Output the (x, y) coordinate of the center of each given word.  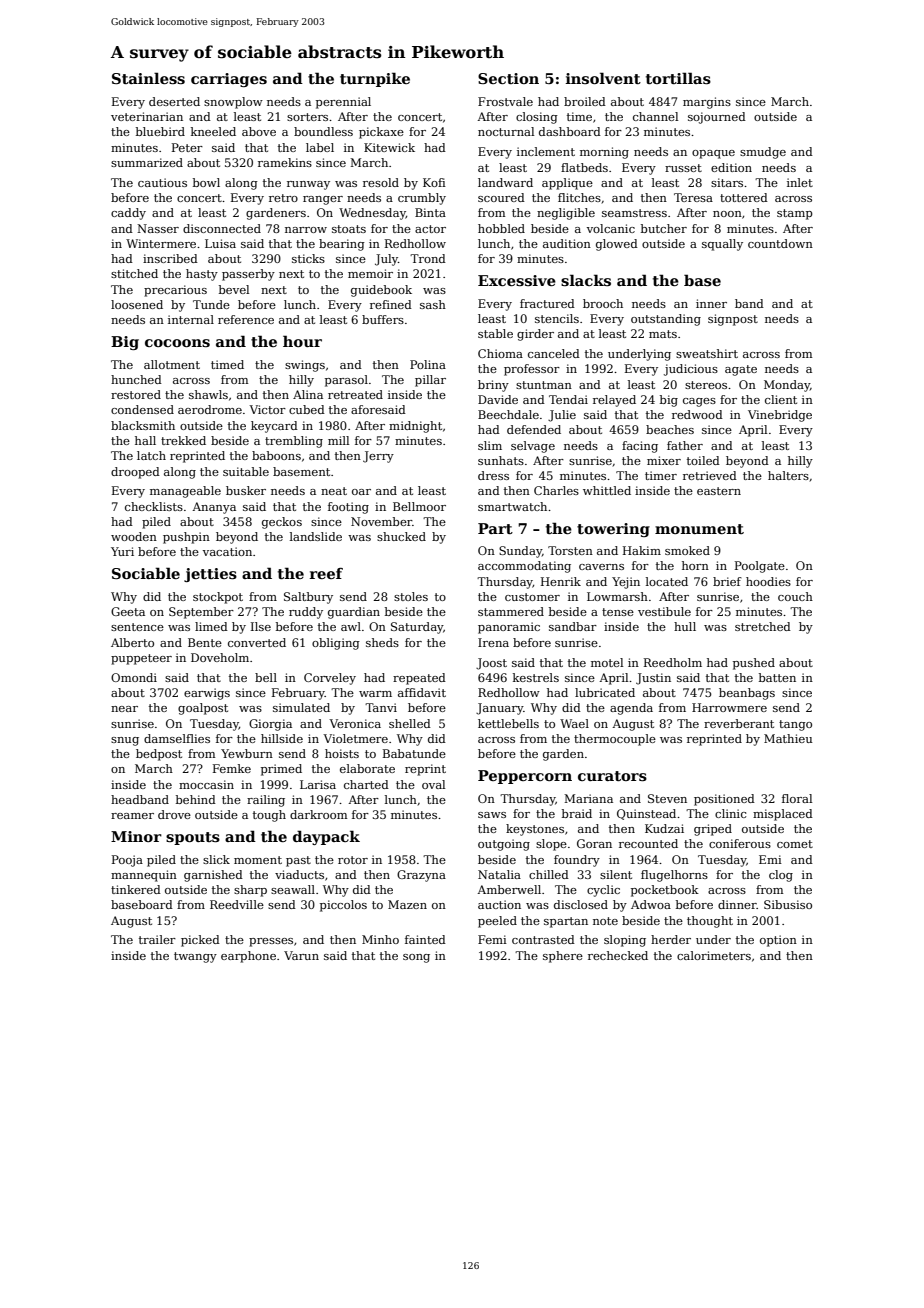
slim (490, 445)
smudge (763, 153)
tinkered (136, 889)
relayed (614, 401)
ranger (323, 200)
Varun (301, 955)
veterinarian (147, 116)
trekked (183, 440)
